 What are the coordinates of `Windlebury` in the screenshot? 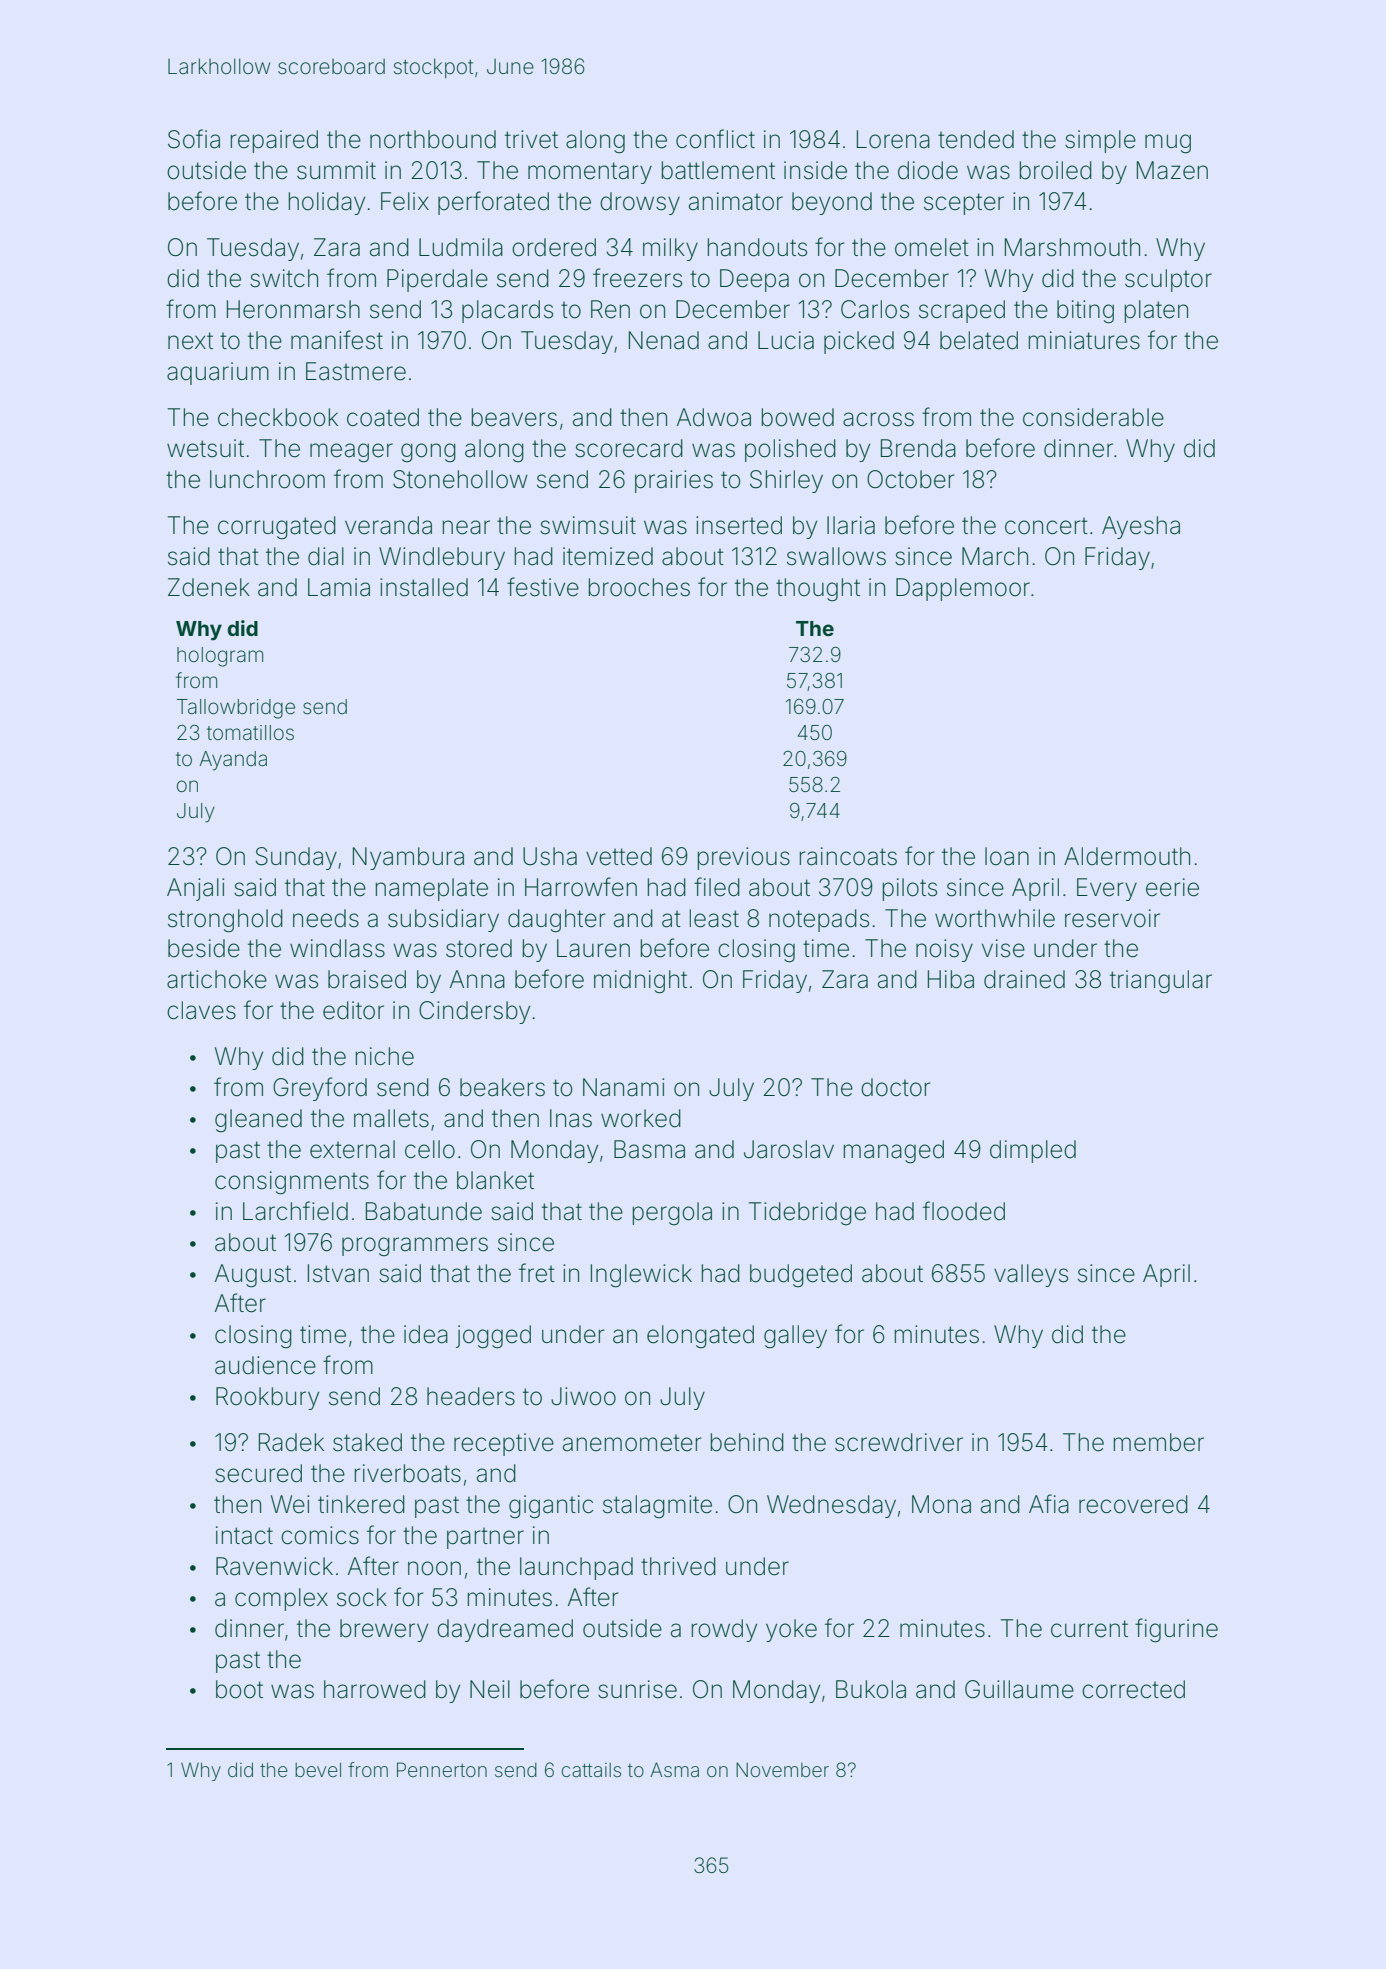 It's located at (442, 558).
